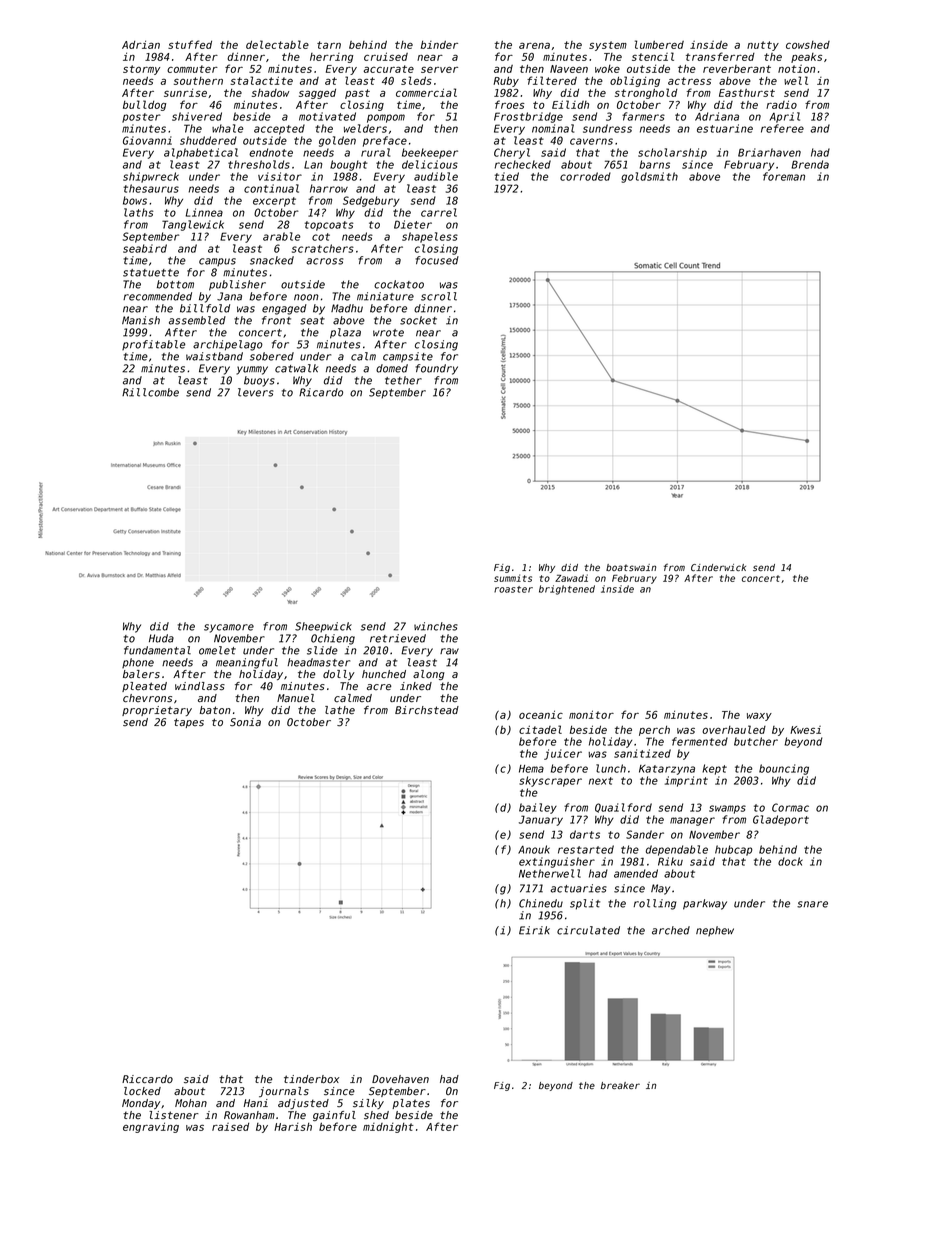  What do you see at coordinates (734, 850) in the document?
I see `hubcap` at bounding box center [734, 850].
